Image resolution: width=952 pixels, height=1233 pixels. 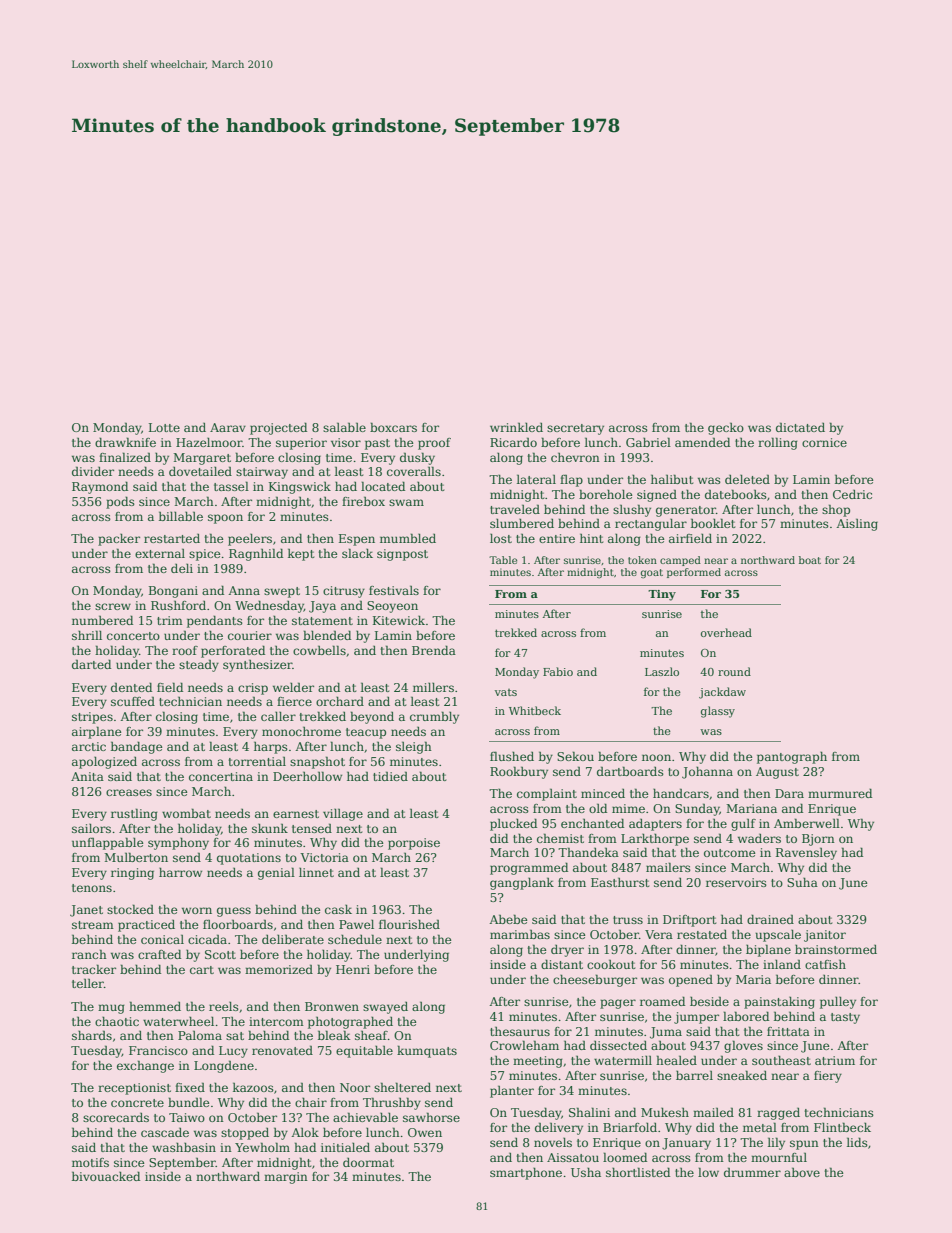 What do you see at coordinates (526, 1173) in the screenshot?
I see `smartphone` at bounding box center [526, 1173].
